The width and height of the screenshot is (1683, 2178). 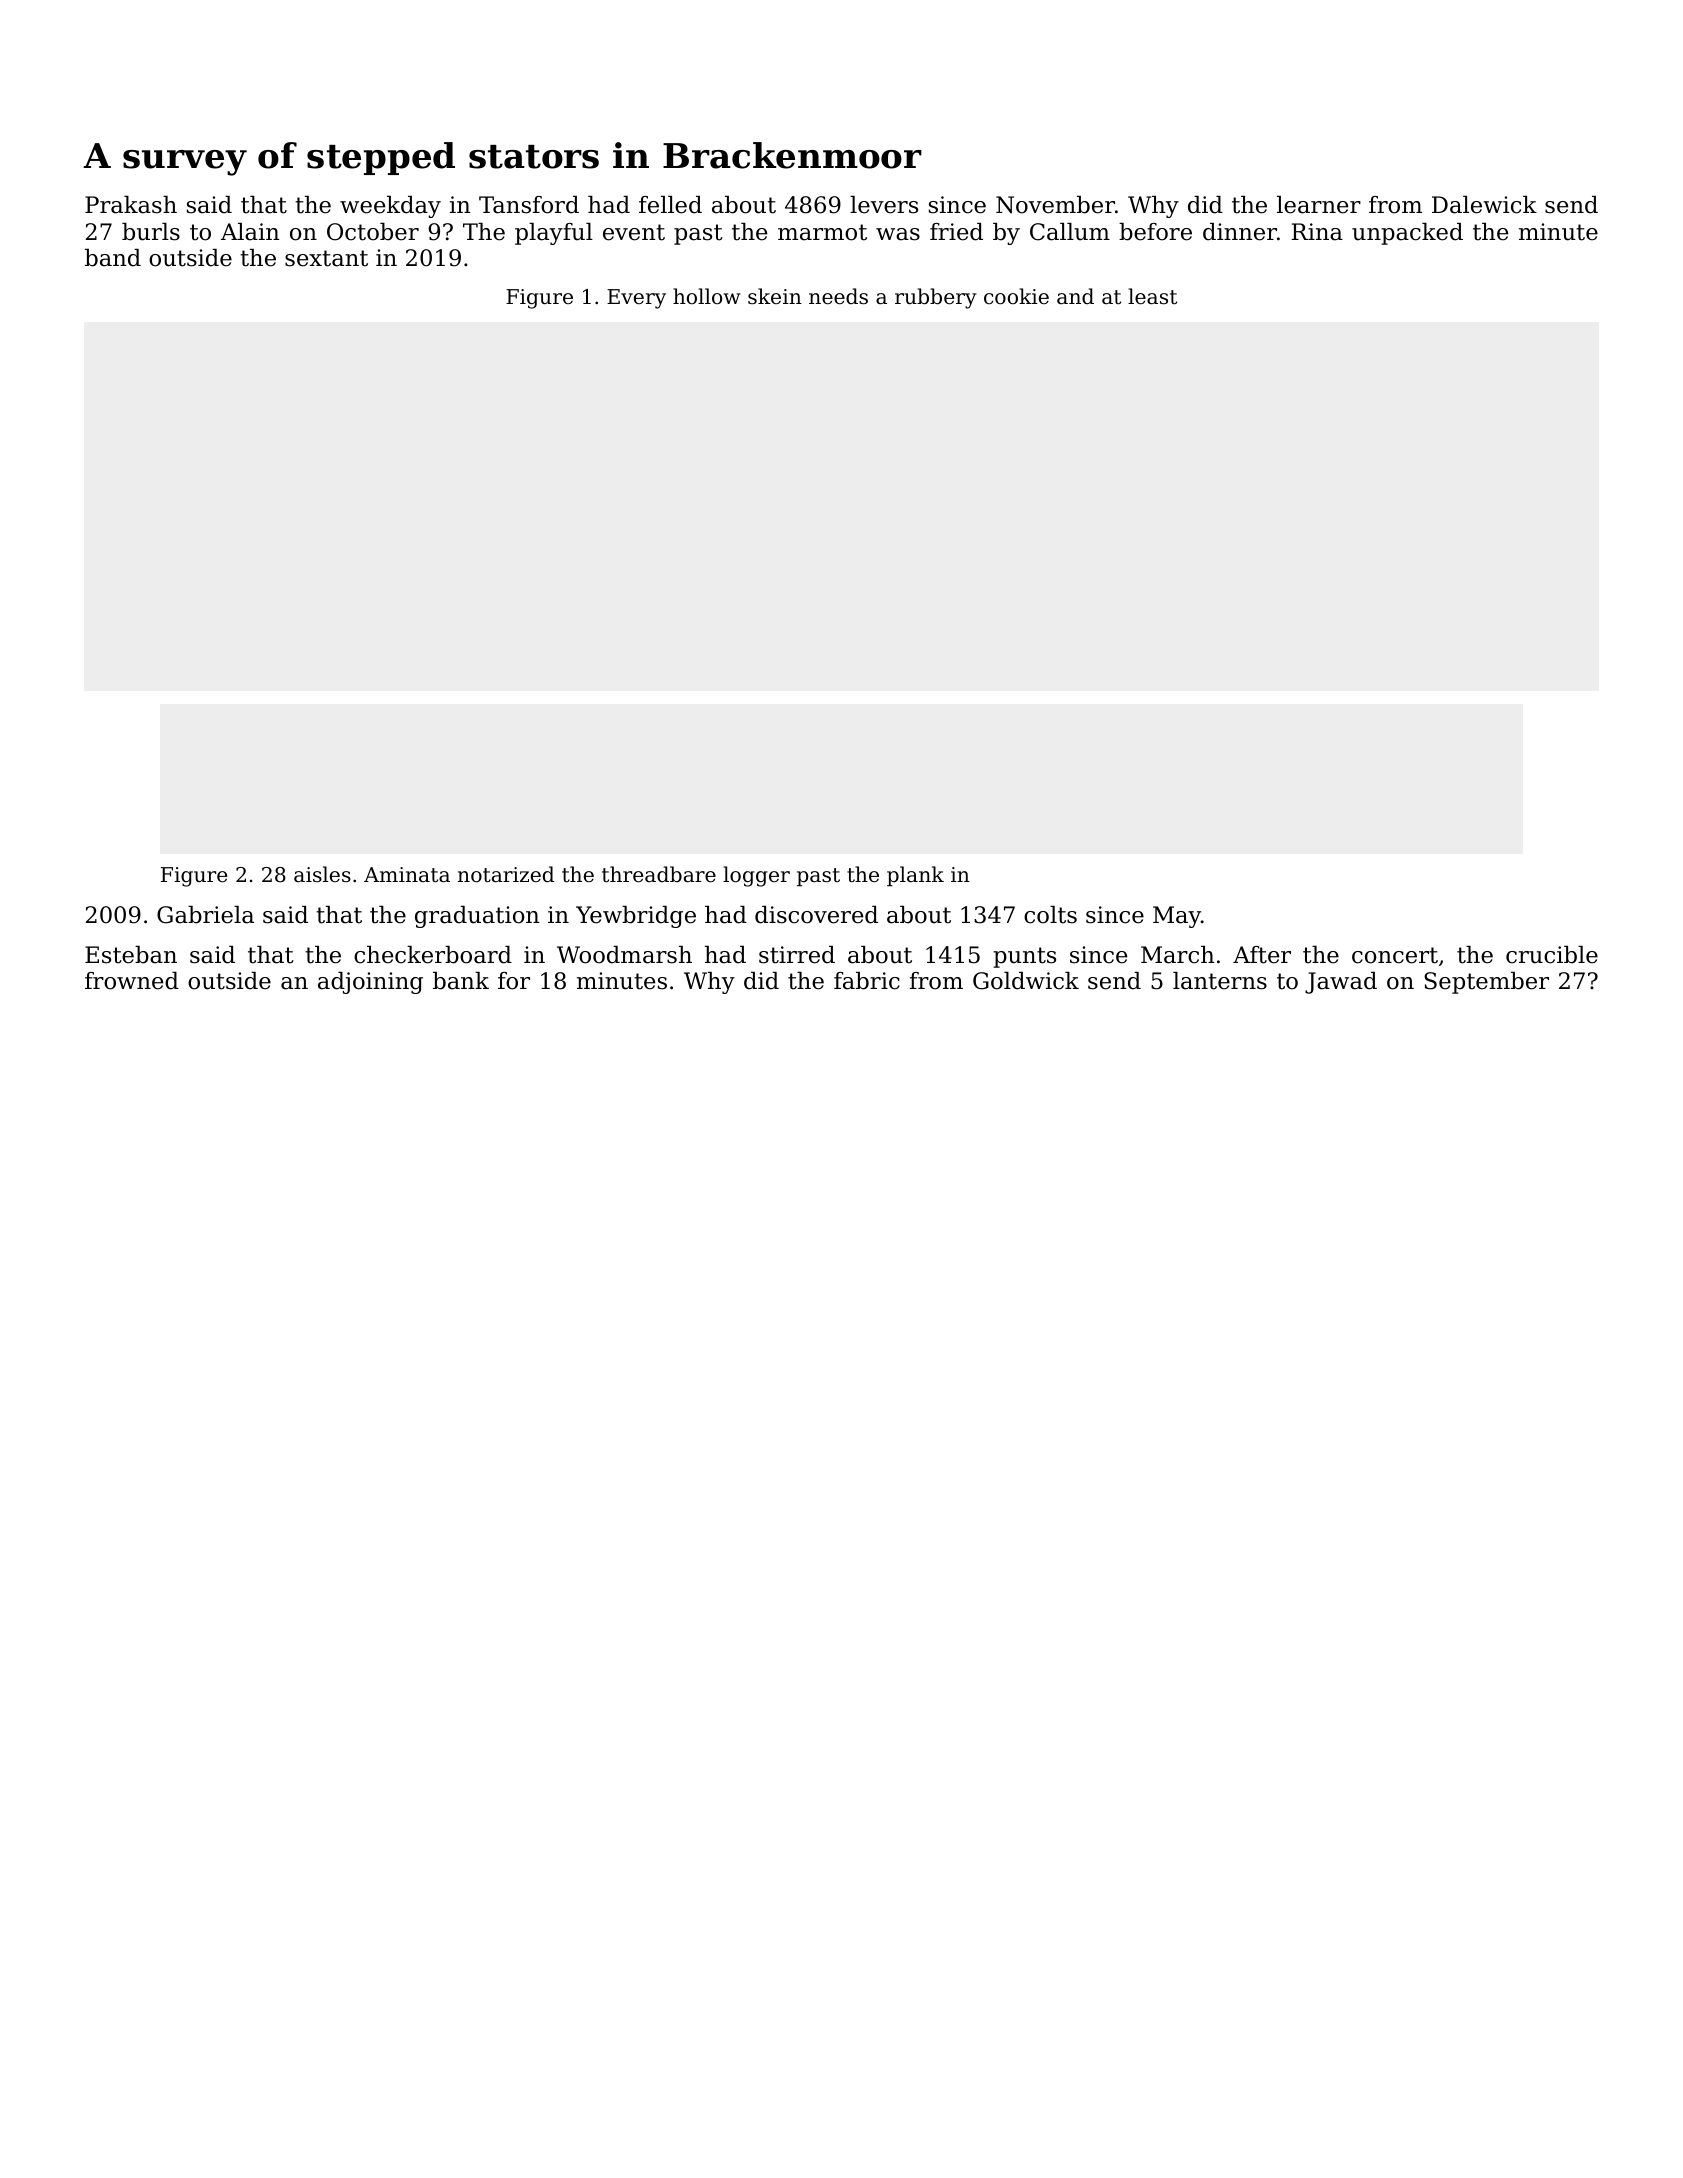 I want to click on sextant, so click(x=326, y=258).
